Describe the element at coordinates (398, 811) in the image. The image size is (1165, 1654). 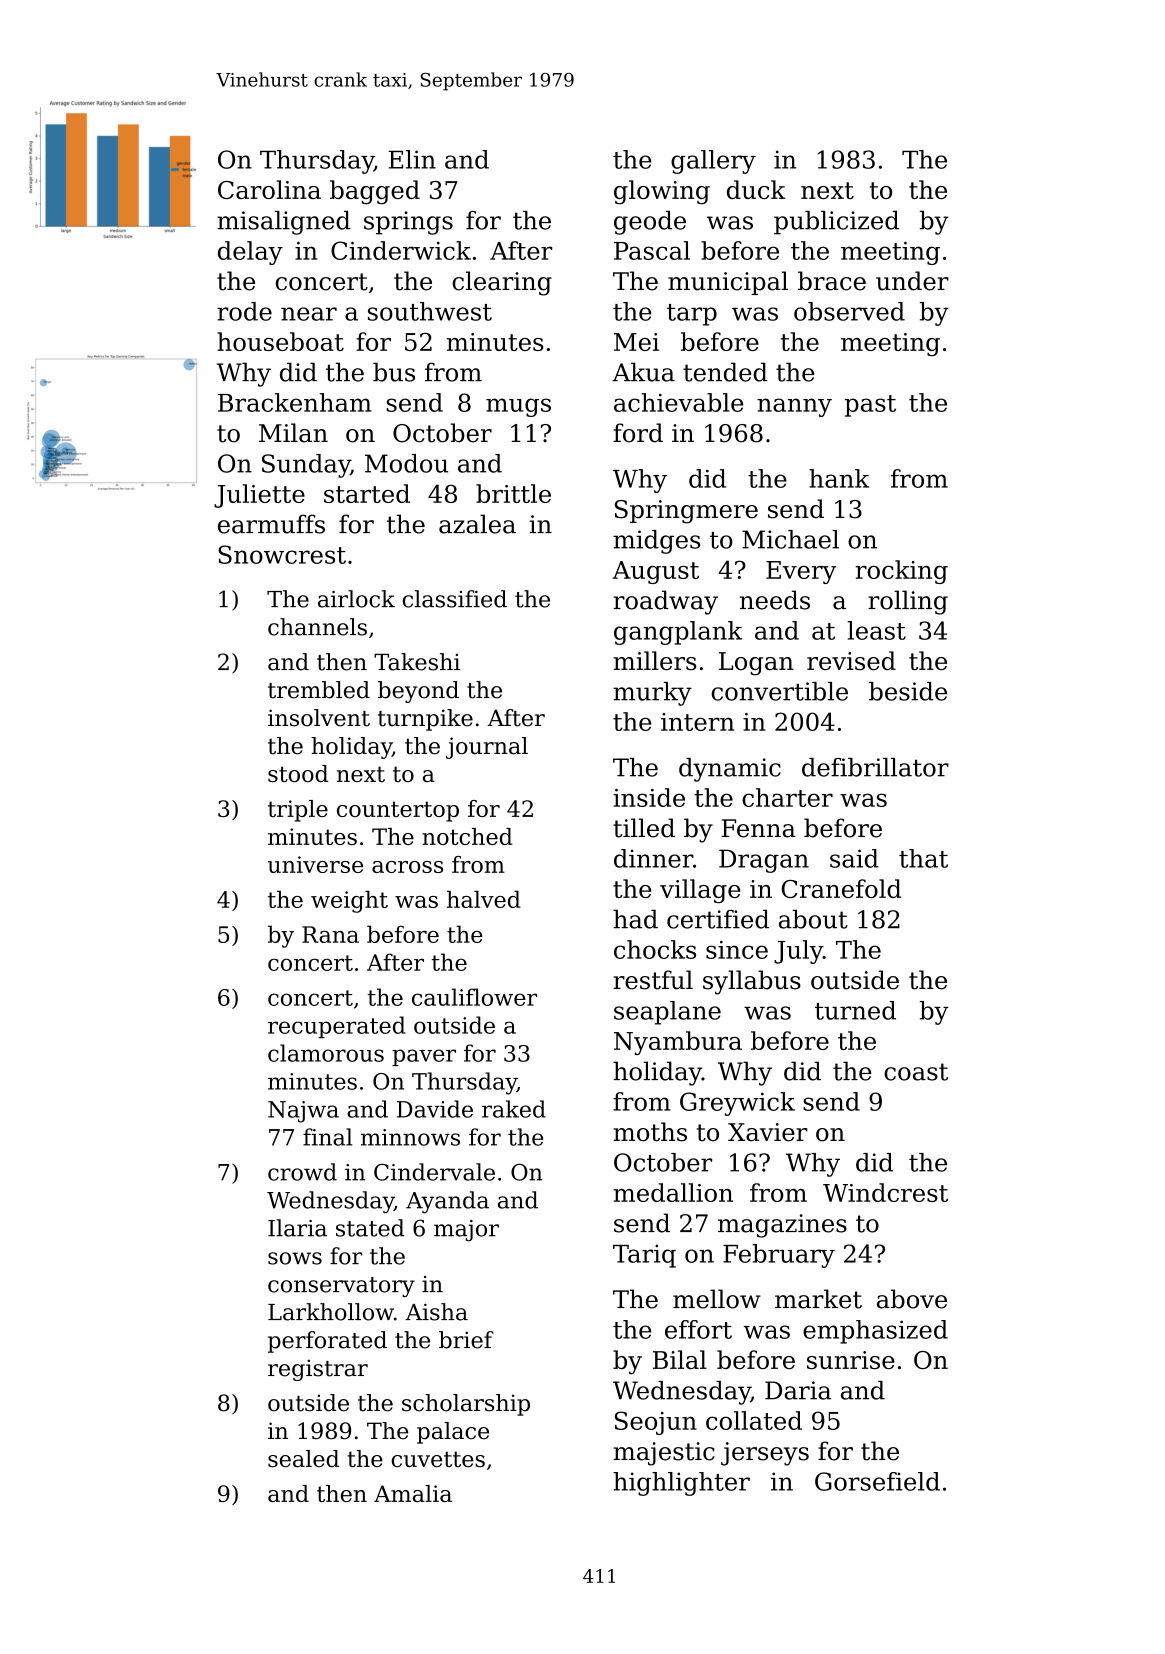
I see `countertop` at that location.
